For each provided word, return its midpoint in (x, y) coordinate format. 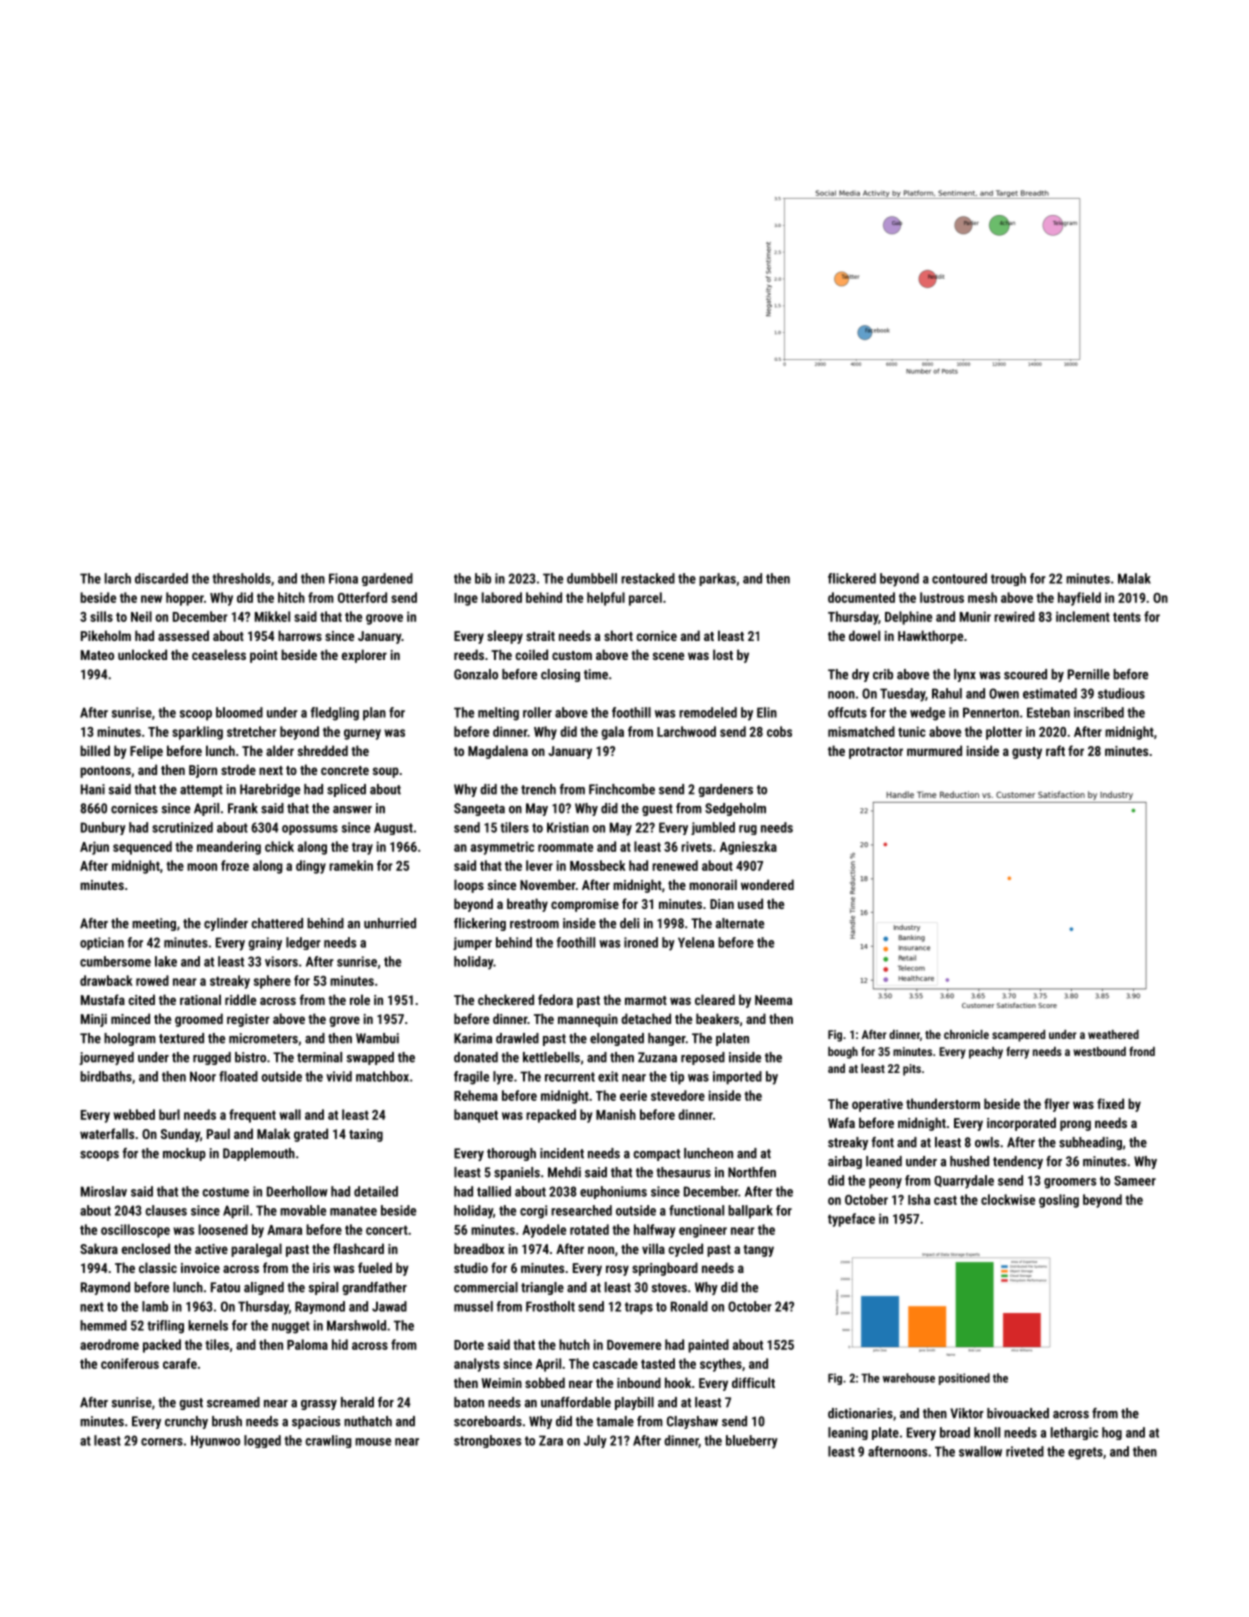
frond (1142, 1051)
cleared (715, 999)
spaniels (517, 1173)
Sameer (1135, 1181)
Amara (284, 1230)
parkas (717, 579)
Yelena (696, 942)
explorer (364, 656)
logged (262, 1441)
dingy (311, 867)
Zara (551, 1440)
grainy (265, 944)
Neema (773, 1000)
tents (1127, 617)
